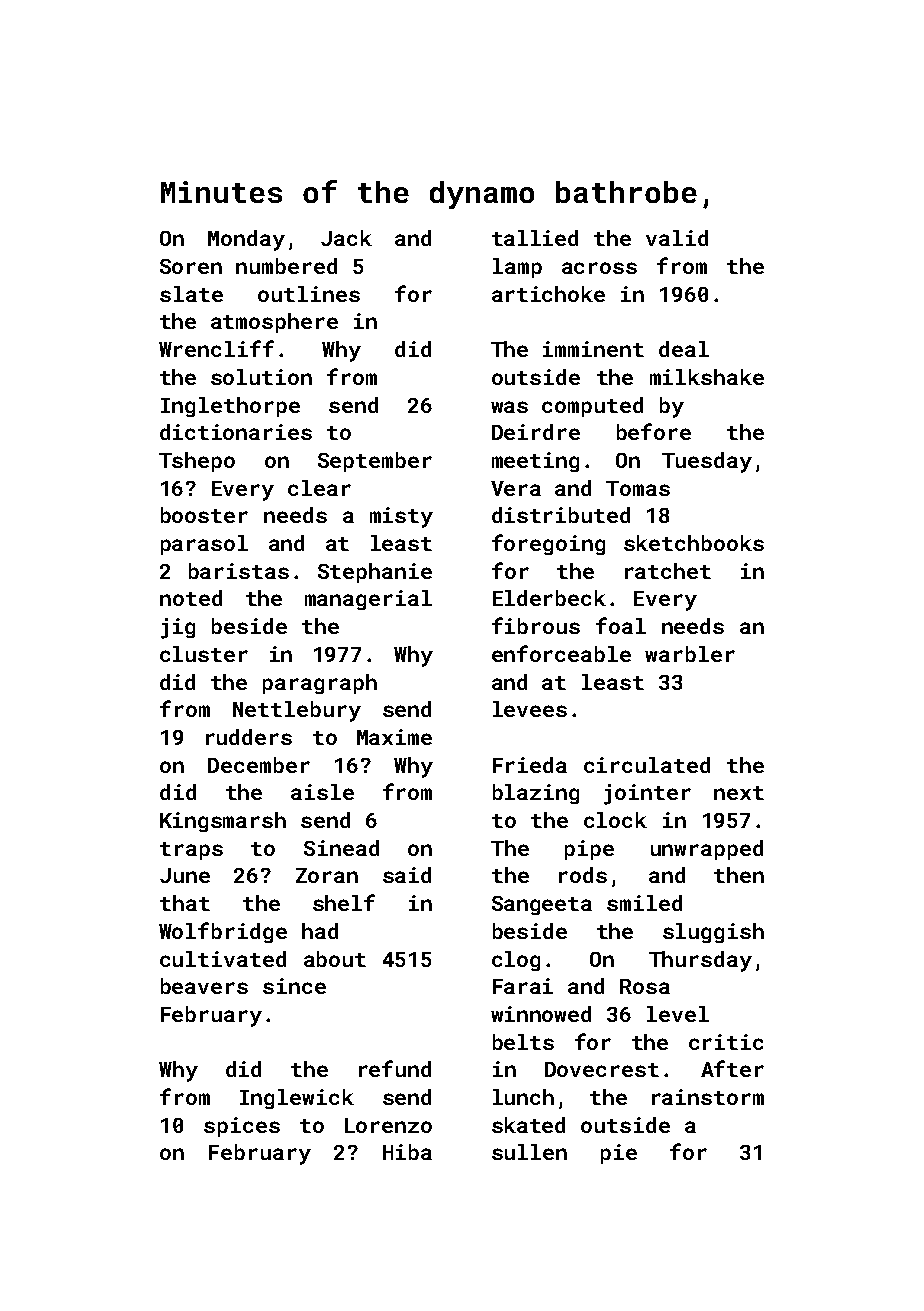 This screenshot has height=1311, width=924. Describe the element at coordinates (599, 268) in the screenshot. I see `across` at that location.
